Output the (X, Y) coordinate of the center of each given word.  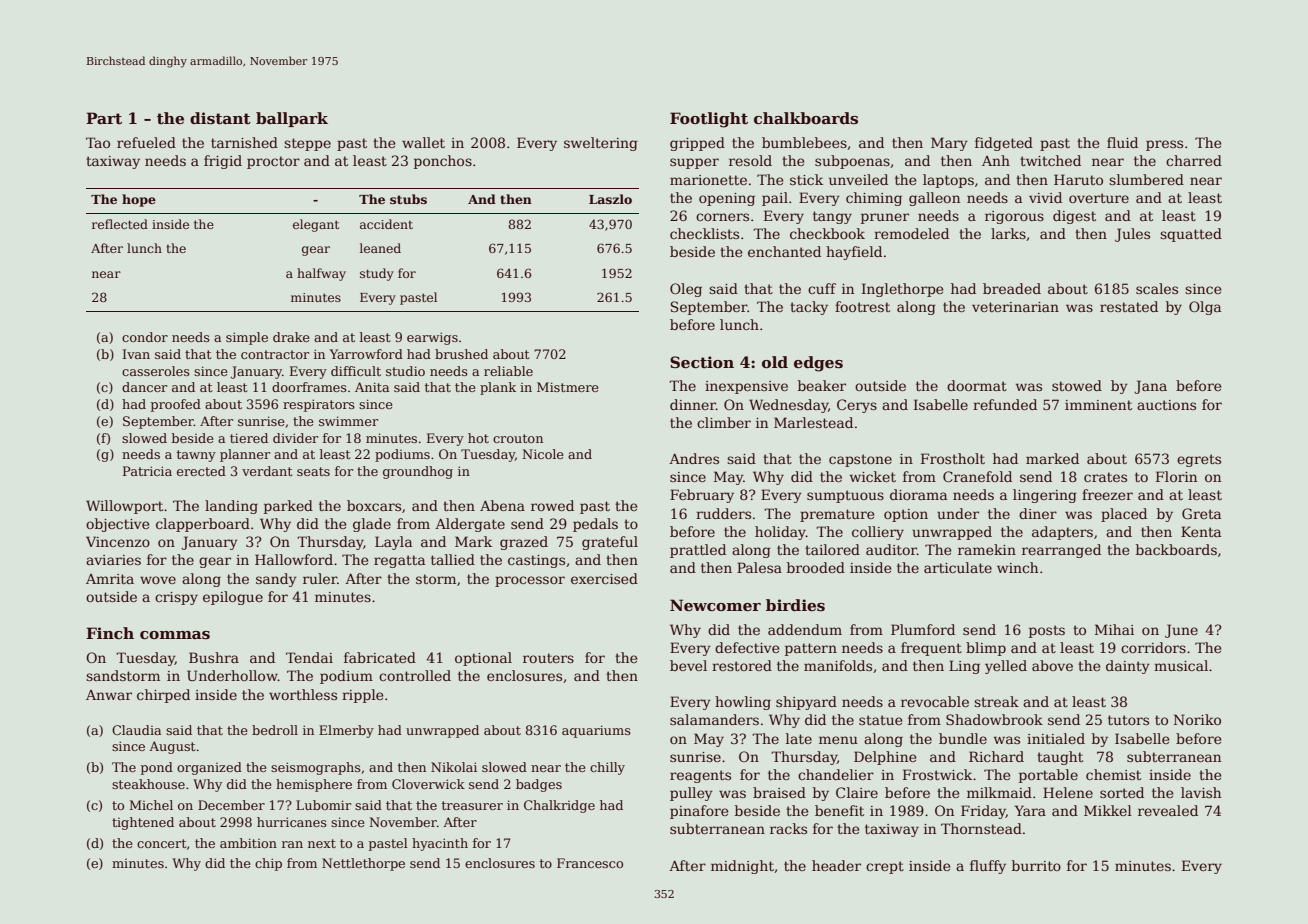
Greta (1201, 513)
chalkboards (806, 118)
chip (268, 864)
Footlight (709, 120)
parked (288, 507)
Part (104, 118)
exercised (604, 578)
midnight (742, 867)
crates (1105, 477)
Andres (694, 458)
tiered (249, 438)
